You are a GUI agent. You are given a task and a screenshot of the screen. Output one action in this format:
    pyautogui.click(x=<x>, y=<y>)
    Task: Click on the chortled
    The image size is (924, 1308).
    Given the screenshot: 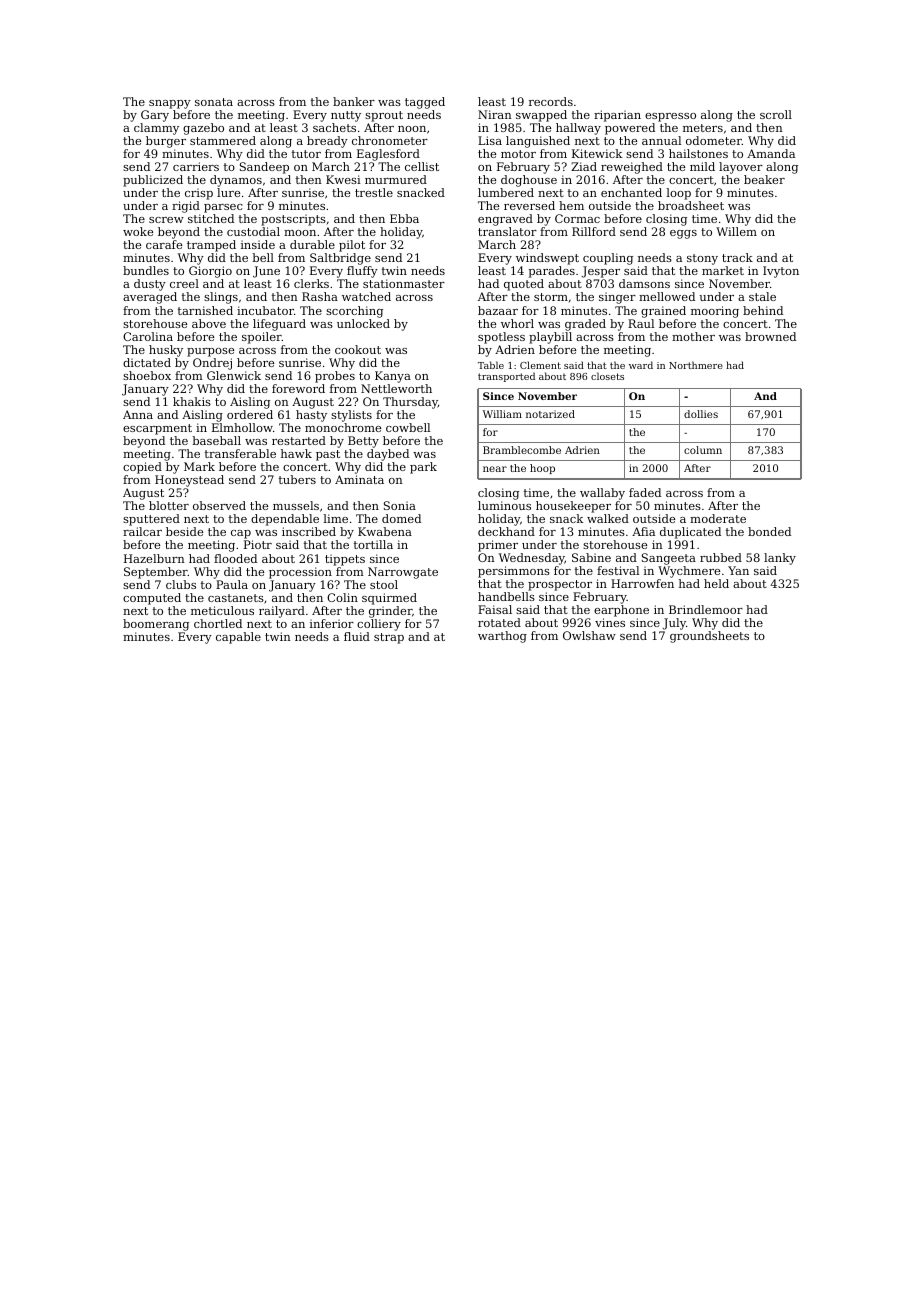 What is the action you would take?
    pyautogui.click(x=218, y=623)
